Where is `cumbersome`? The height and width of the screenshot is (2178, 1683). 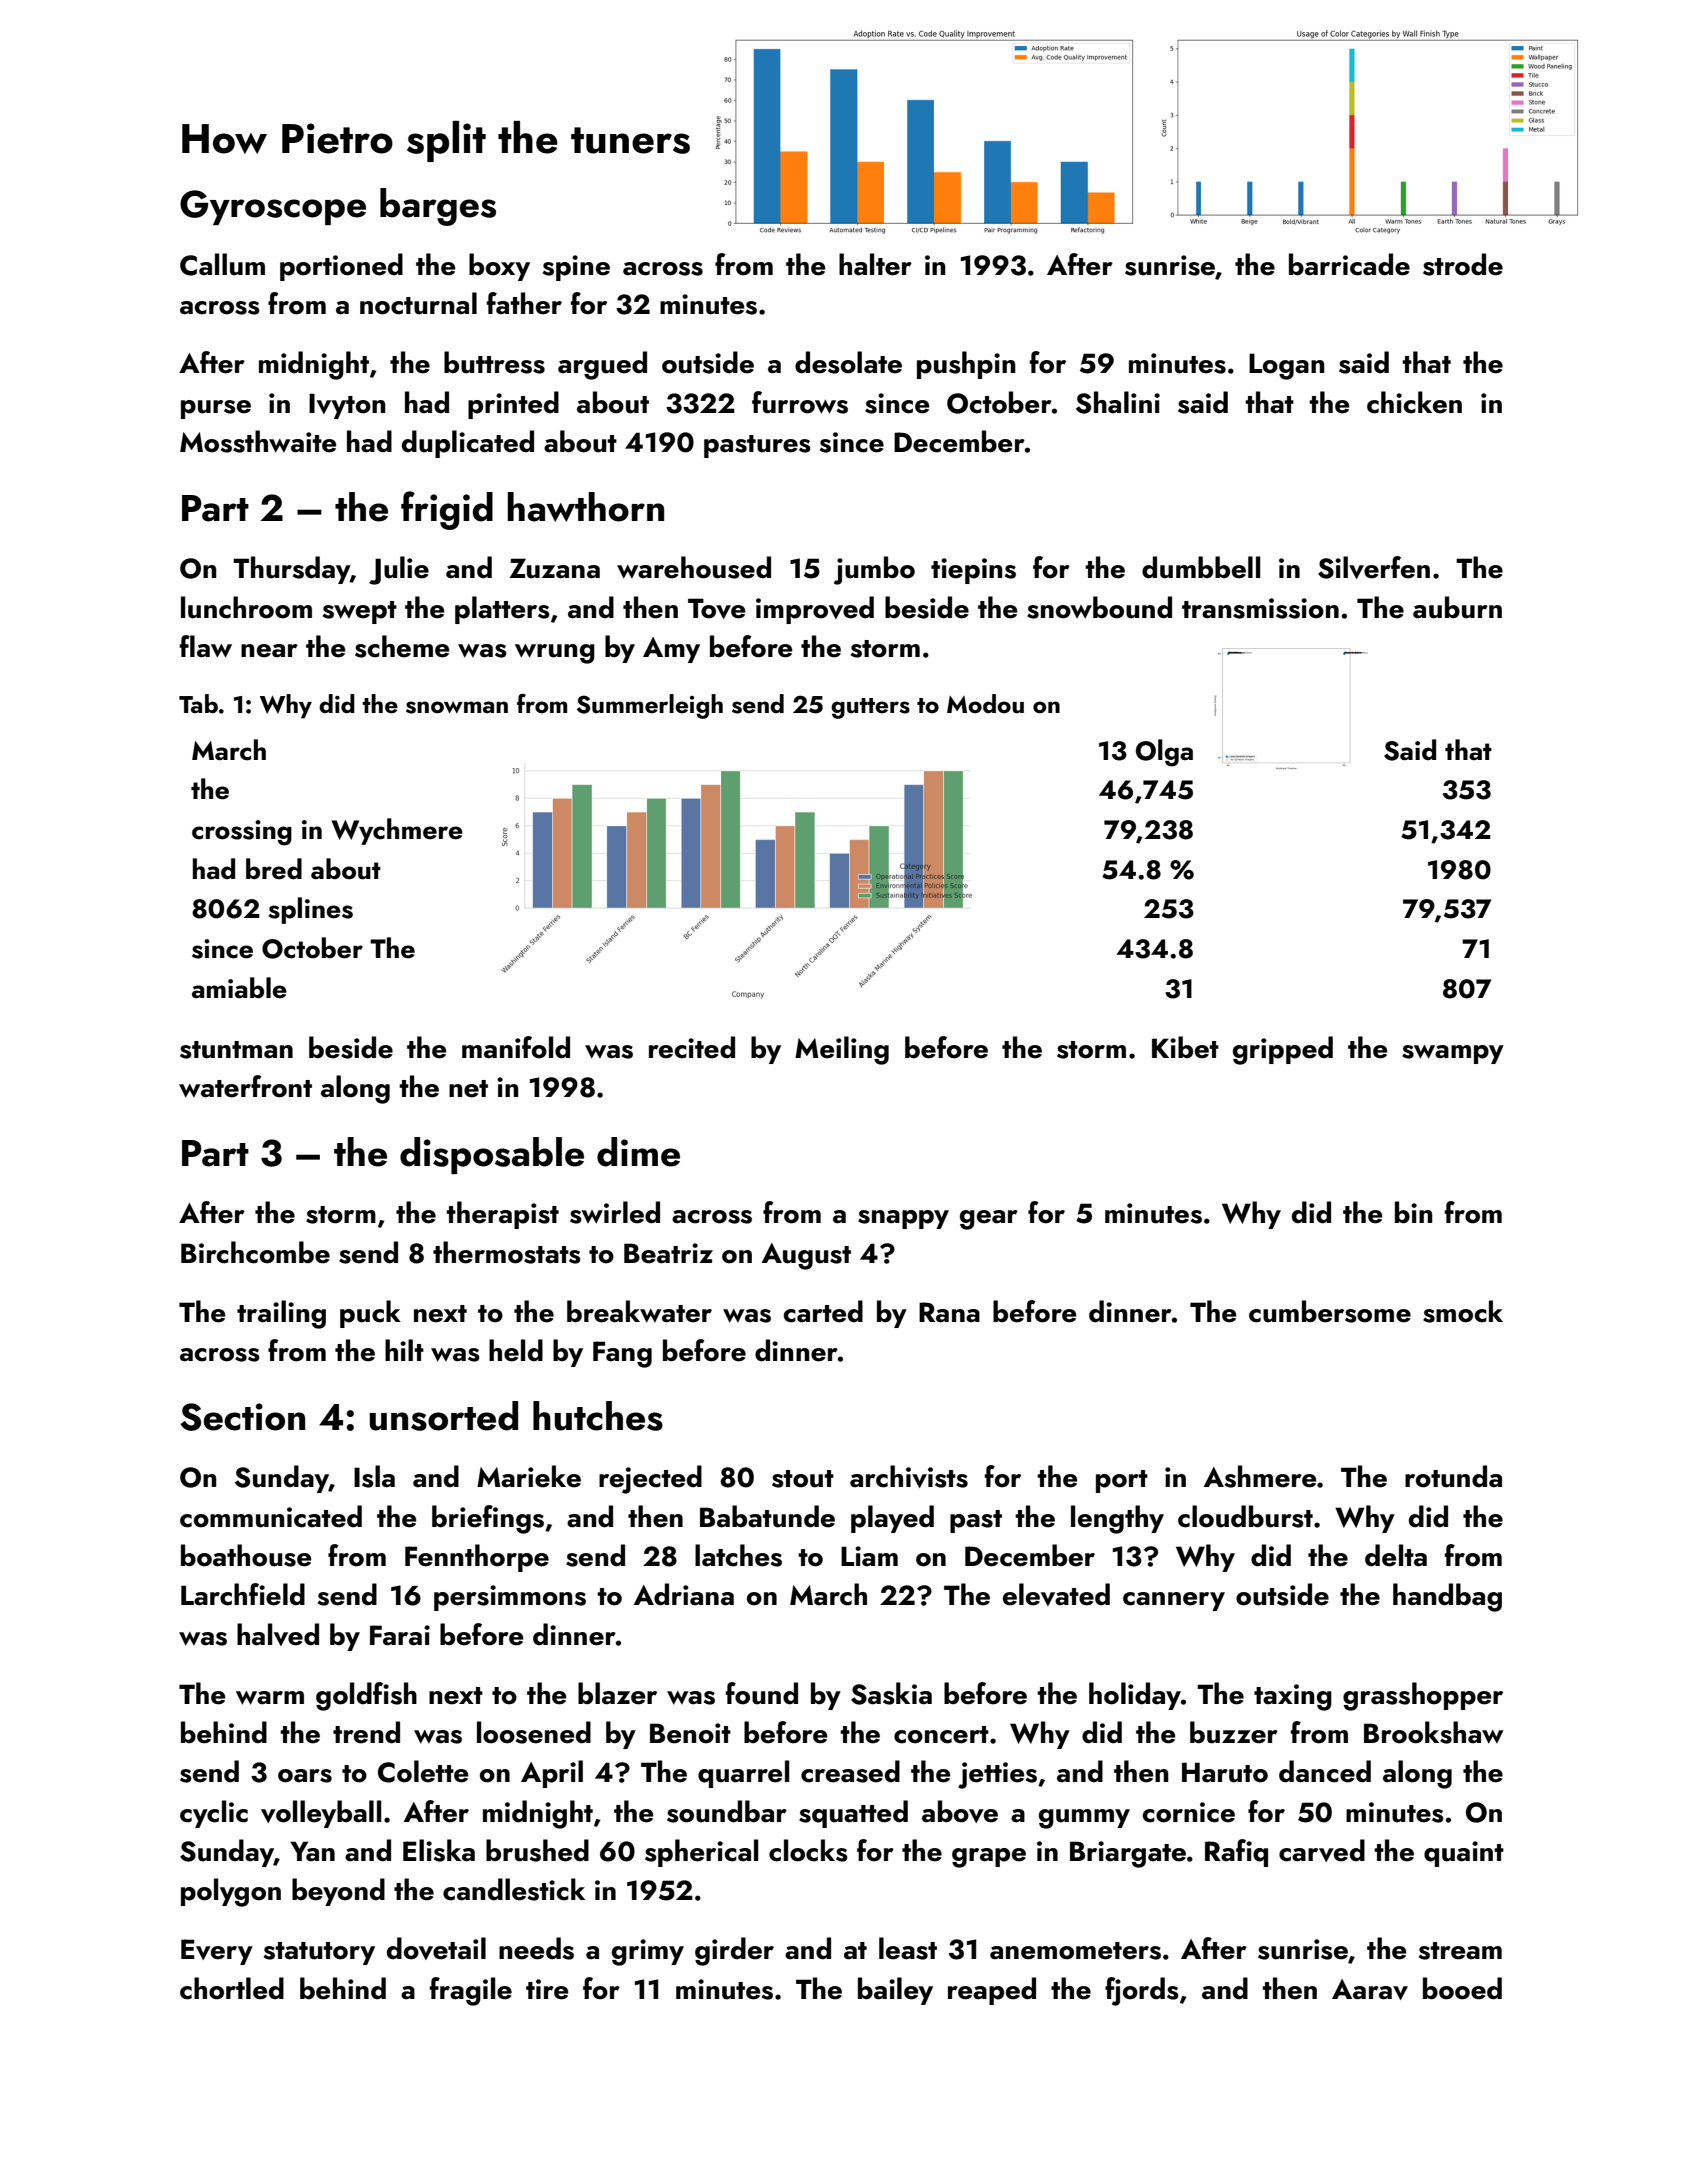 cumbersome is located at coordinates (1330, 1311).
